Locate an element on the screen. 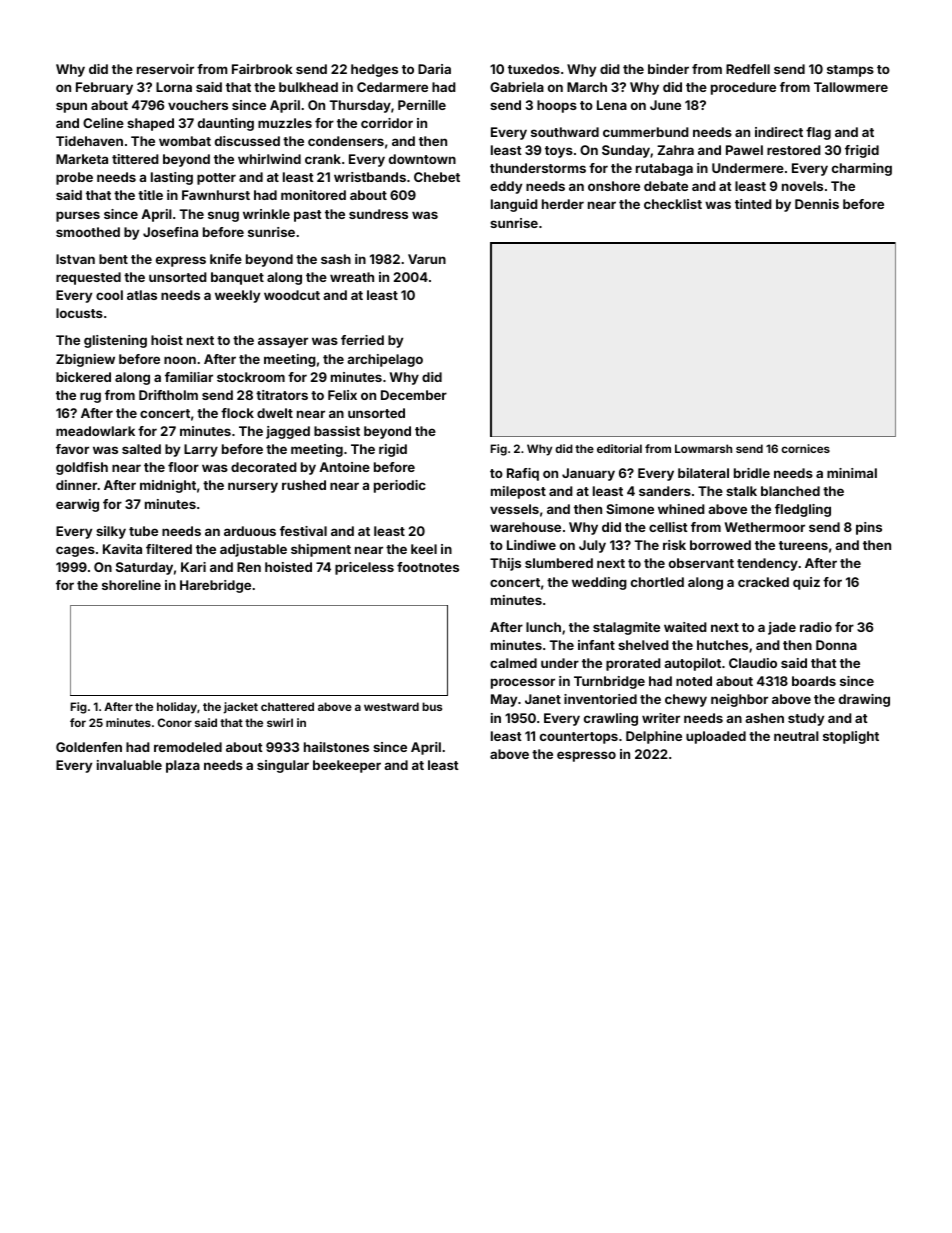 Image resolution: width=952 pixels, height=1233 pixels. salted is located at coordinates (141, 449).
